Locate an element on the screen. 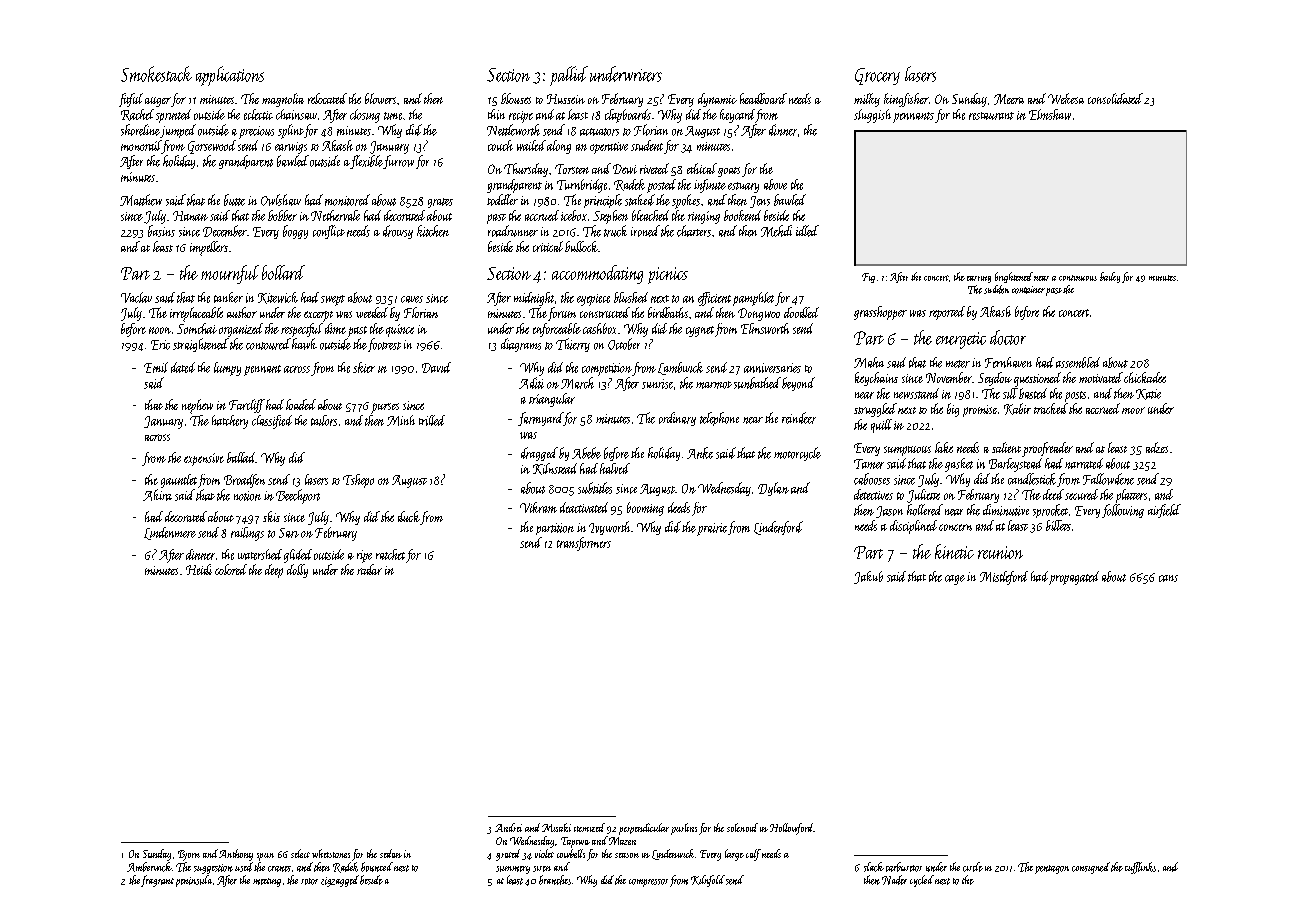 This screenshot has height=924, width=1308. compressor is located at coordinates (648, 883).
